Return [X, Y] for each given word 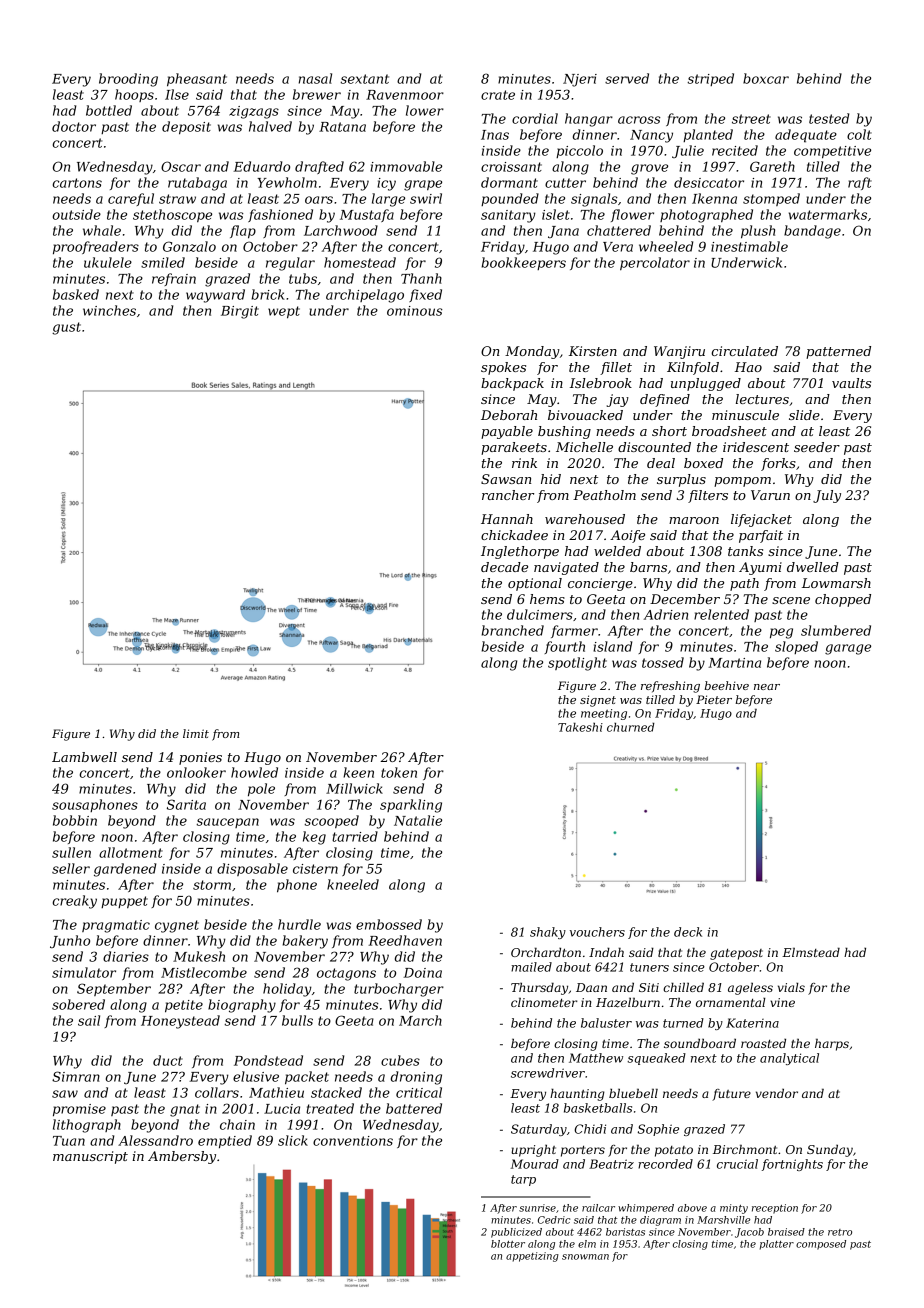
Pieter [714, 699]
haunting [577, 1094]
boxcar [766, 78]
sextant [364, 79]
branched [512, 630]
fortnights [792, 1165]
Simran [76, 1076]
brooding [128, 80]
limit [196, 733]
